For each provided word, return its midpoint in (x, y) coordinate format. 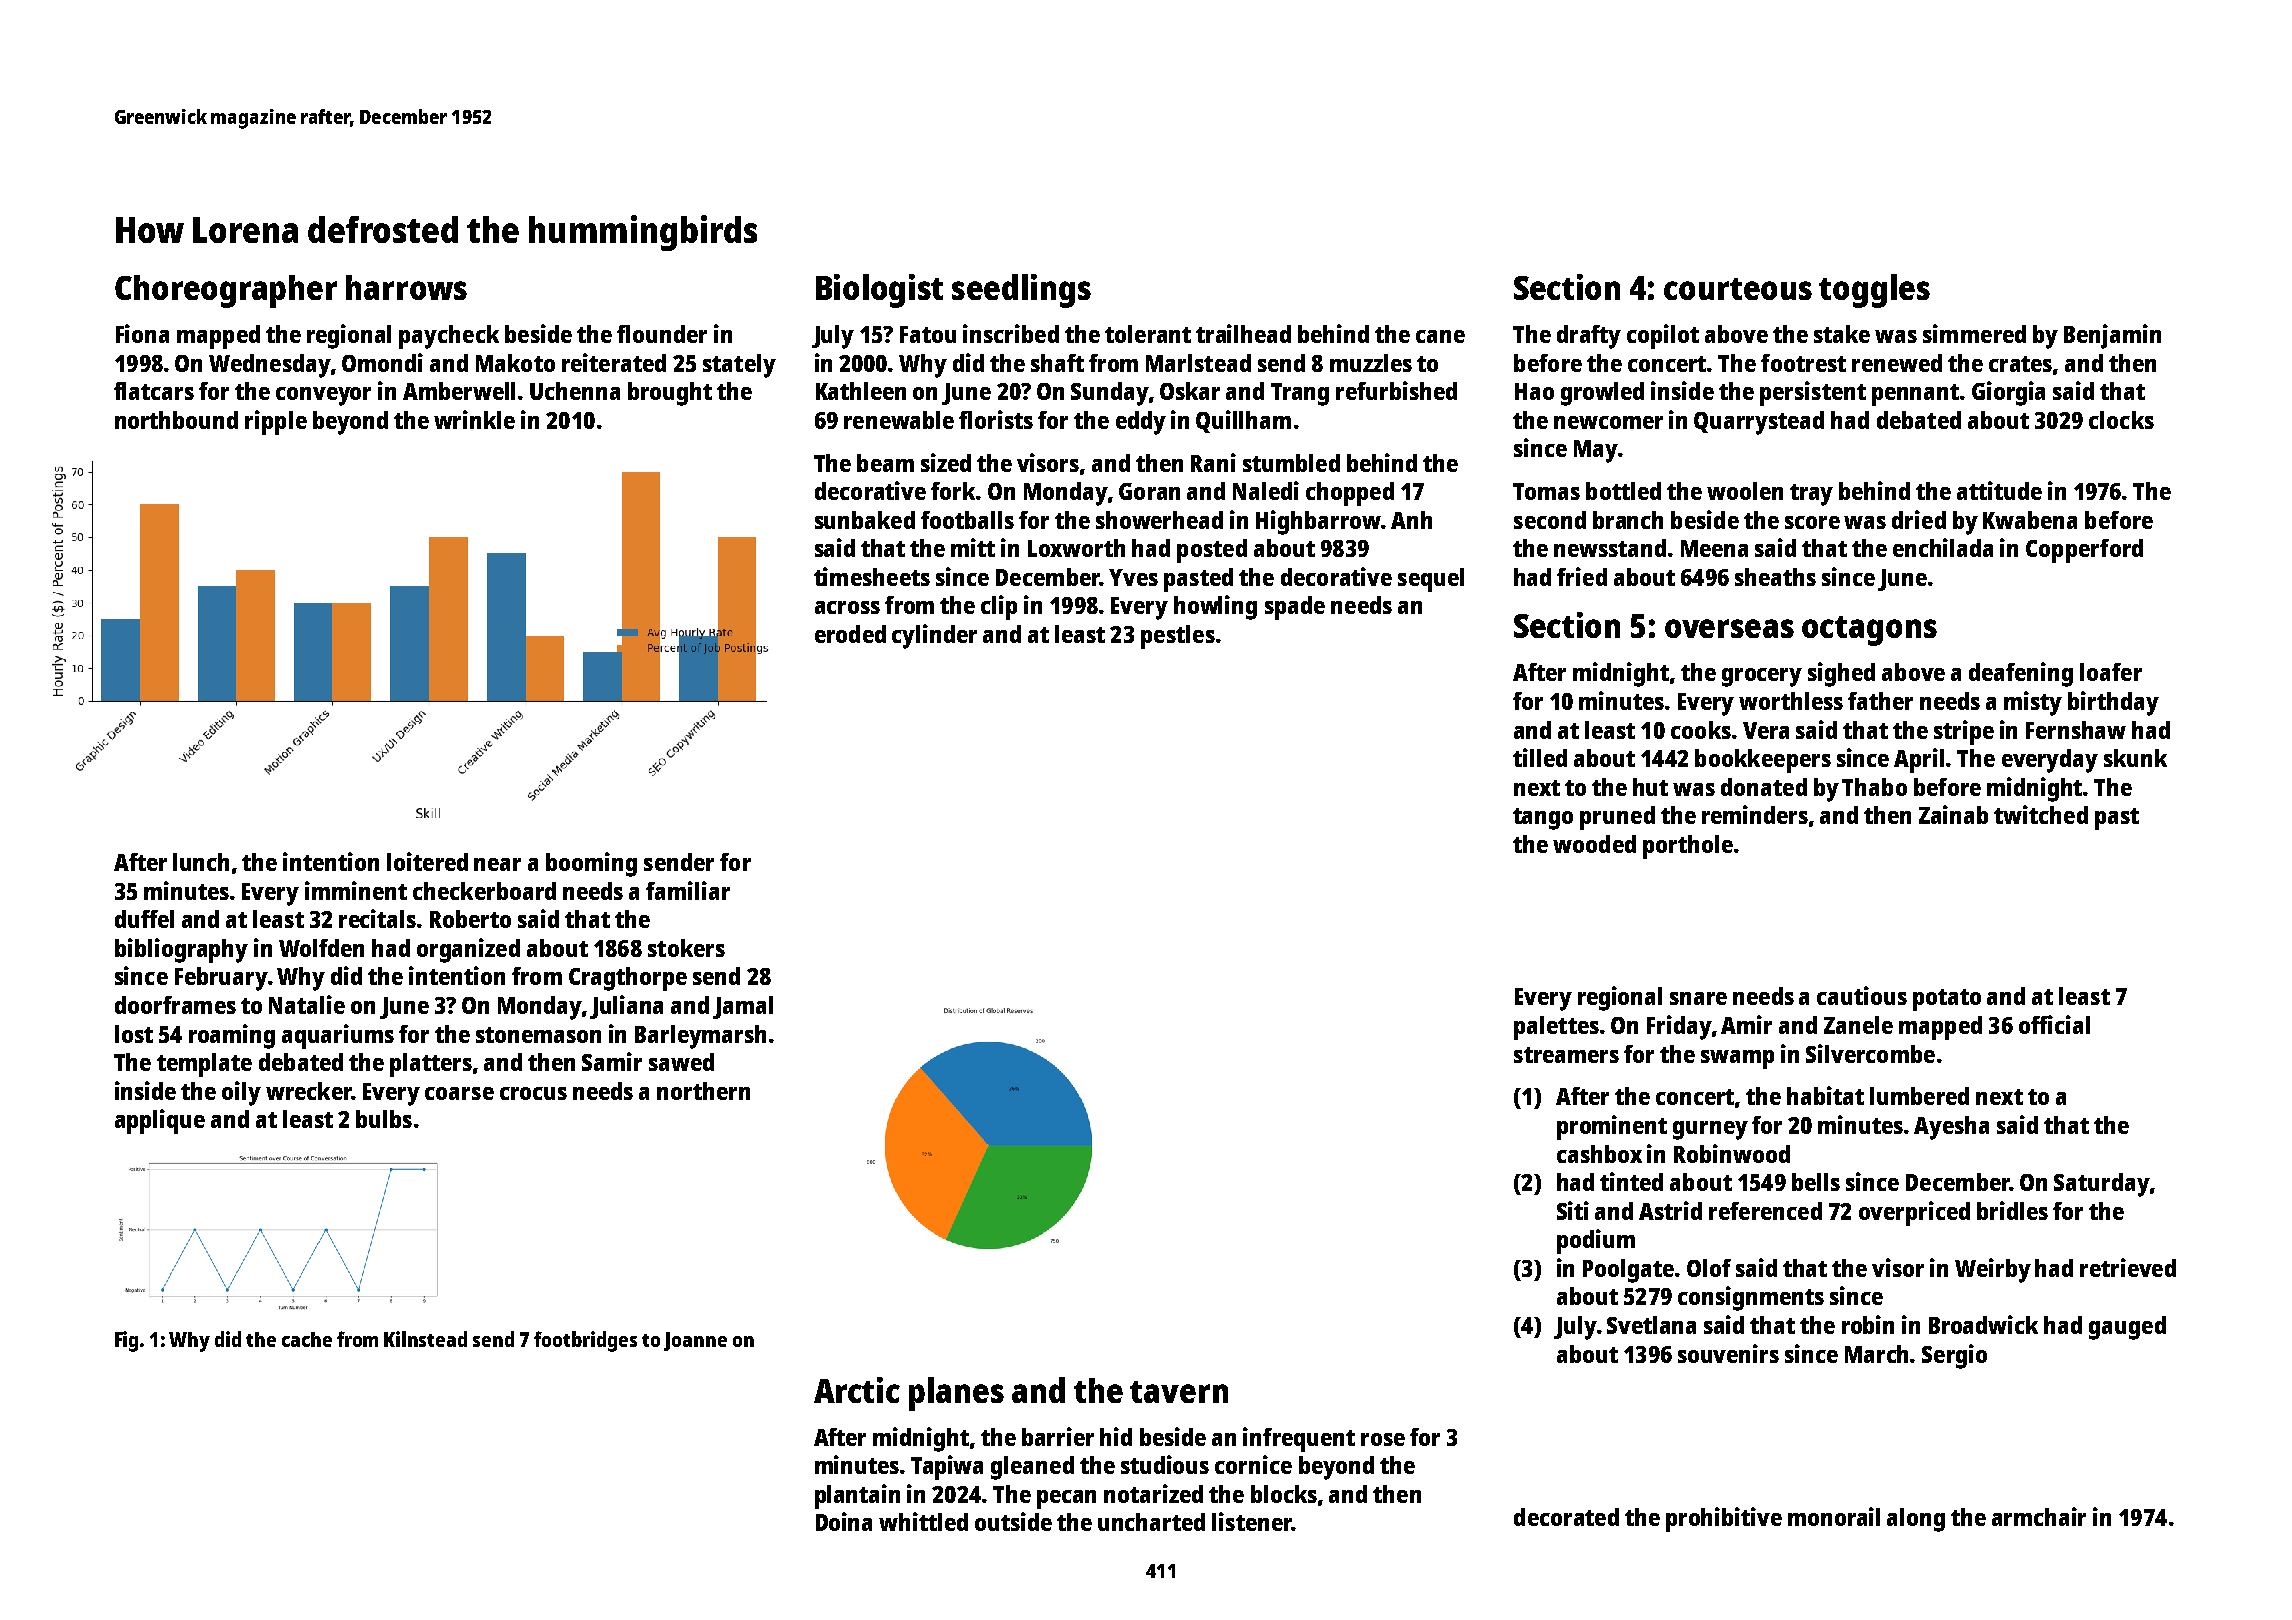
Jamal (743, 1007)
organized (468, 950)
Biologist (879, 291)
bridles (2012, 1210)
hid (1116, 1436)
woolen (1745, 491)
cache (307, 1339)
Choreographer (226, 291)
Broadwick (1983, 1324)
